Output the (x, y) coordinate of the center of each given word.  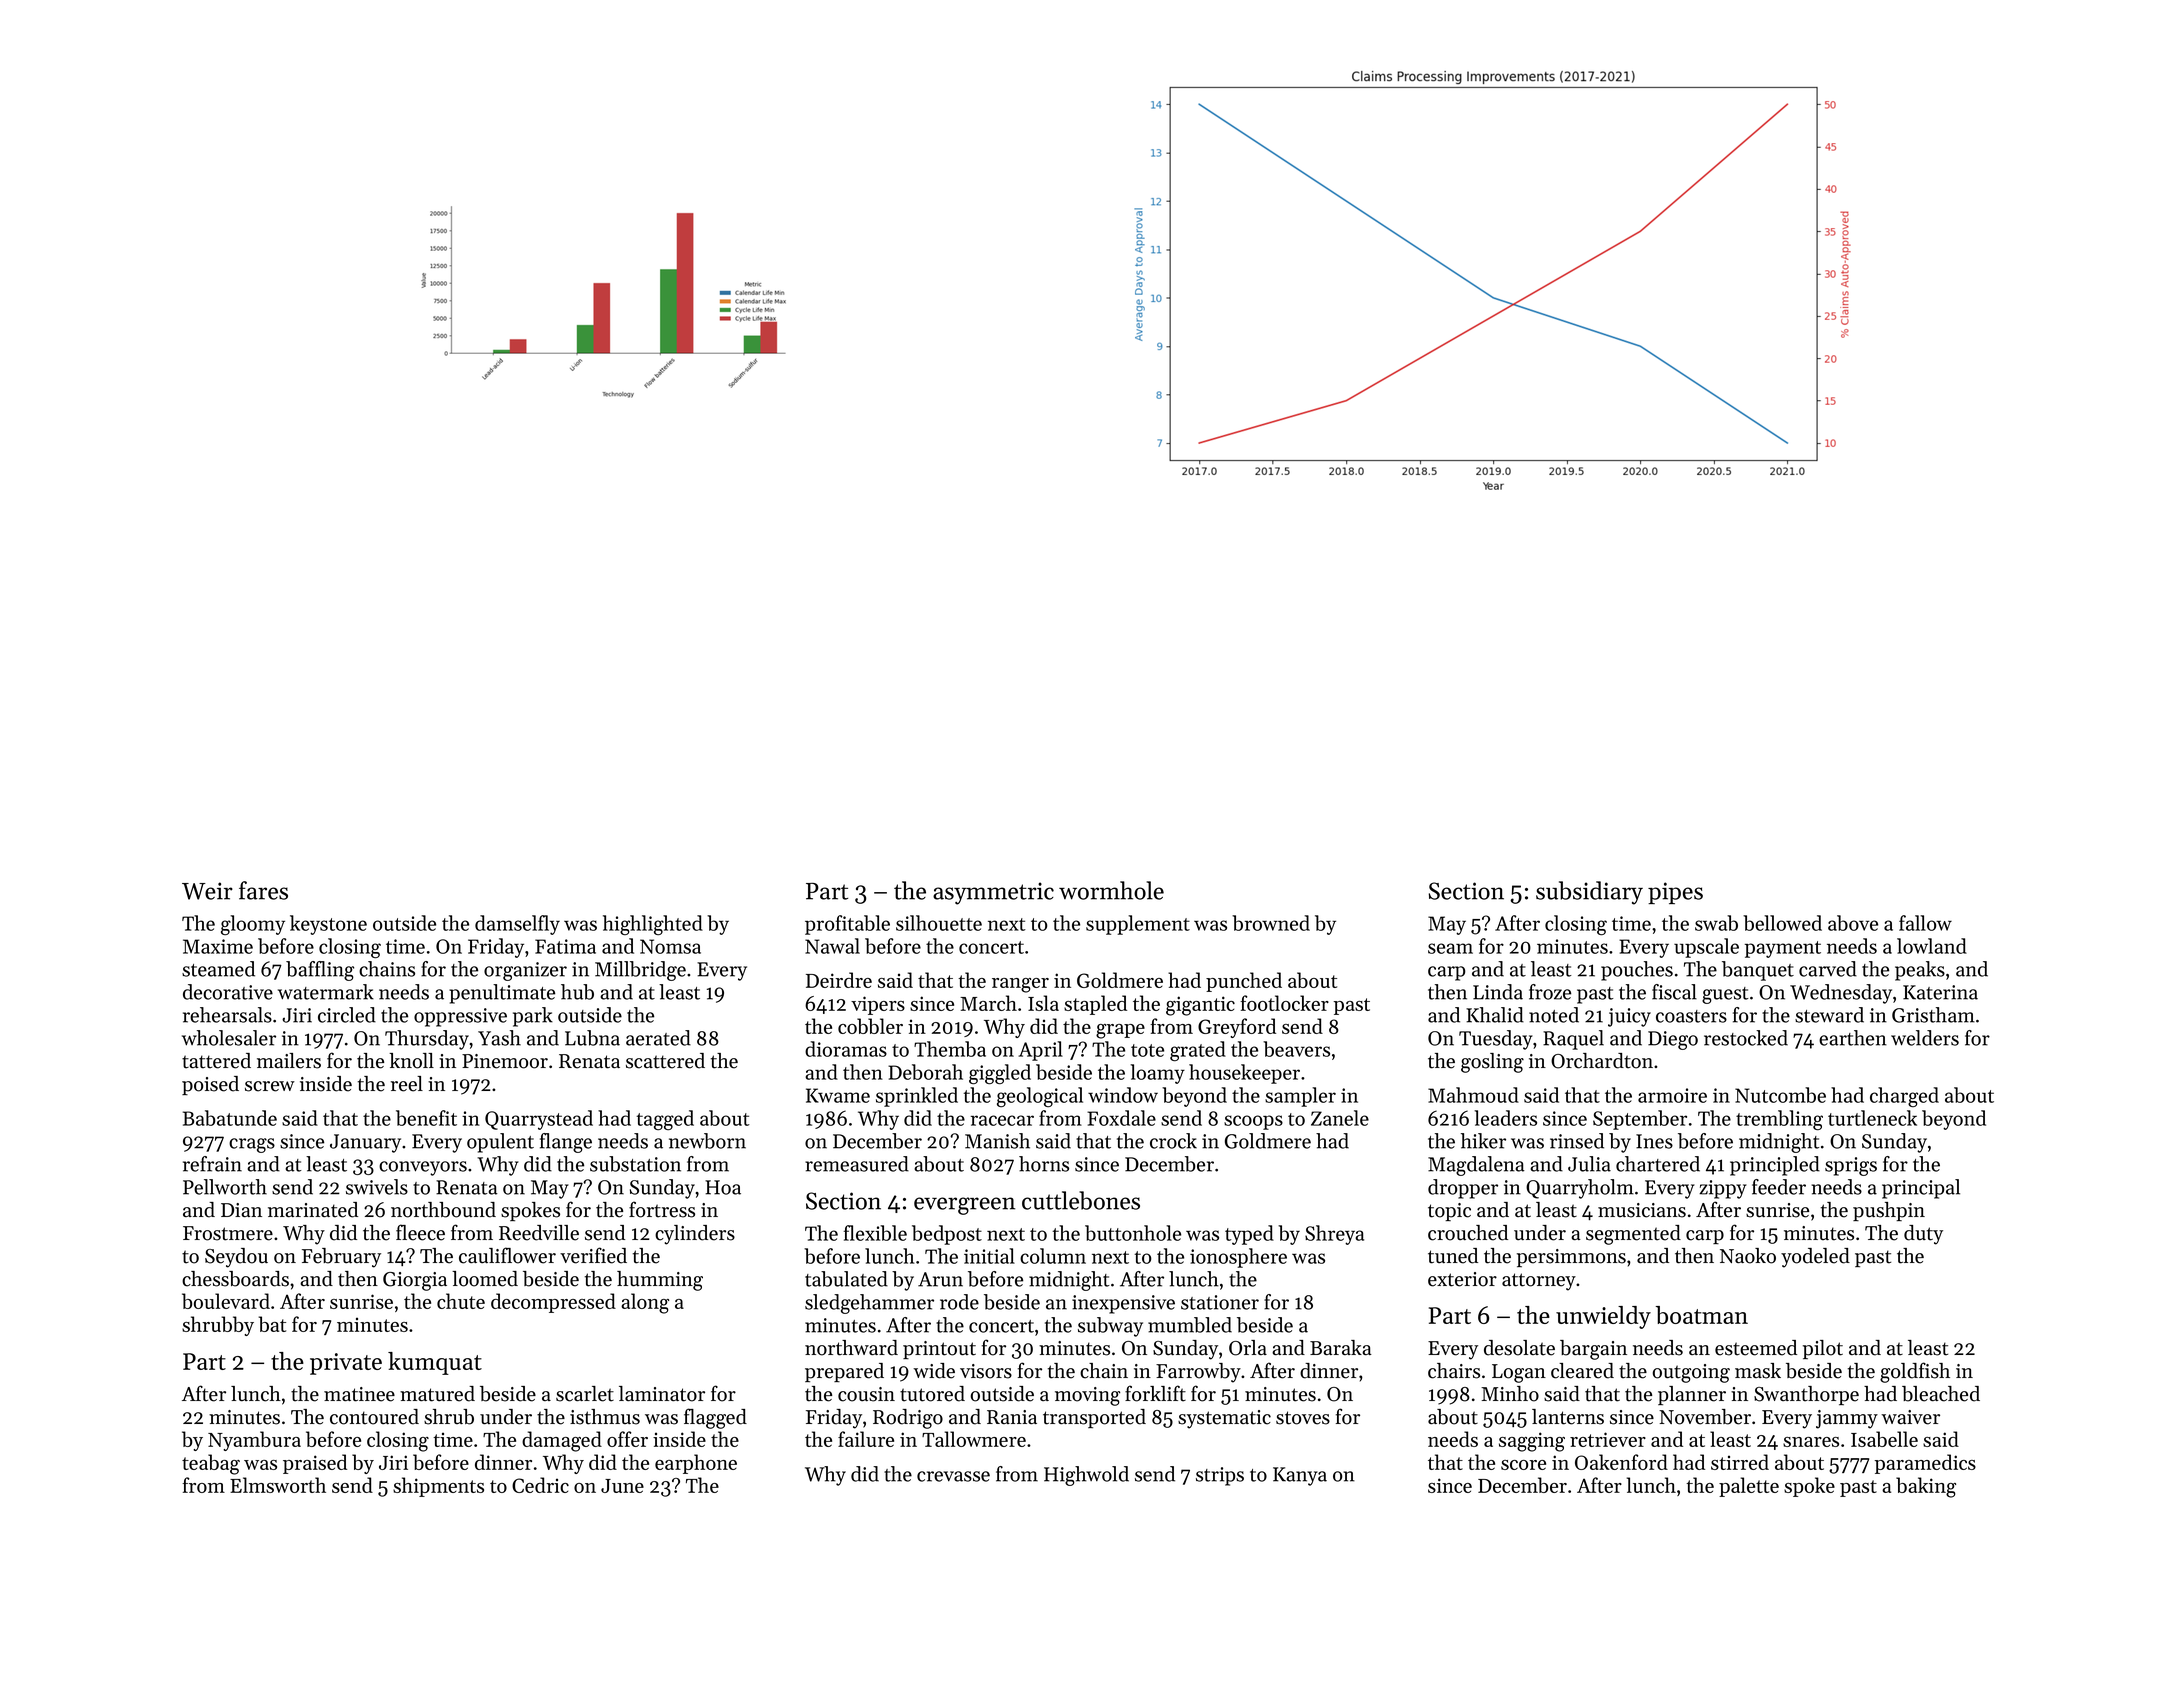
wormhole (1111, 890)
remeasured (857, 1164)
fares (263, 890)
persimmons (1571, 1258)
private (346, 1364)
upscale (1706, 948)
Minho (1510, 1394)
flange (566, 1143)
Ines (1654, 1141)
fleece (420, 1232)
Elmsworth (278, 1485)
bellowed (1782, 923)
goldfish (1915, 1372)
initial (989, 1256)
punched (1244, 982)
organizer (525, 971)
